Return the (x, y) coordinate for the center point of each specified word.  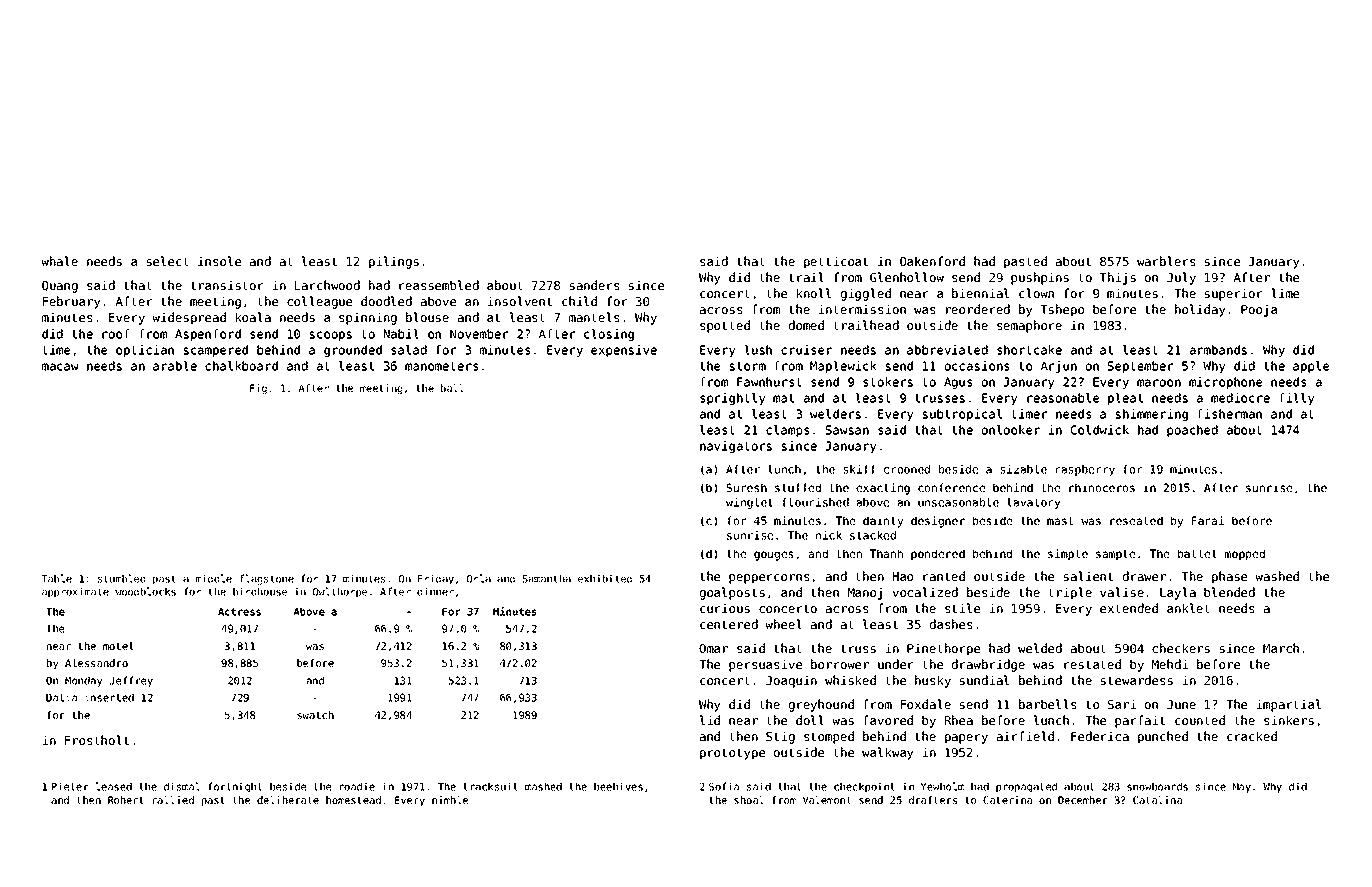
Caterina (1007, 800)
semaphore (1029, 326)
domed (806, 325)
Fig (258, 389)
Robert (125, 800)
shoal (749, 800)
